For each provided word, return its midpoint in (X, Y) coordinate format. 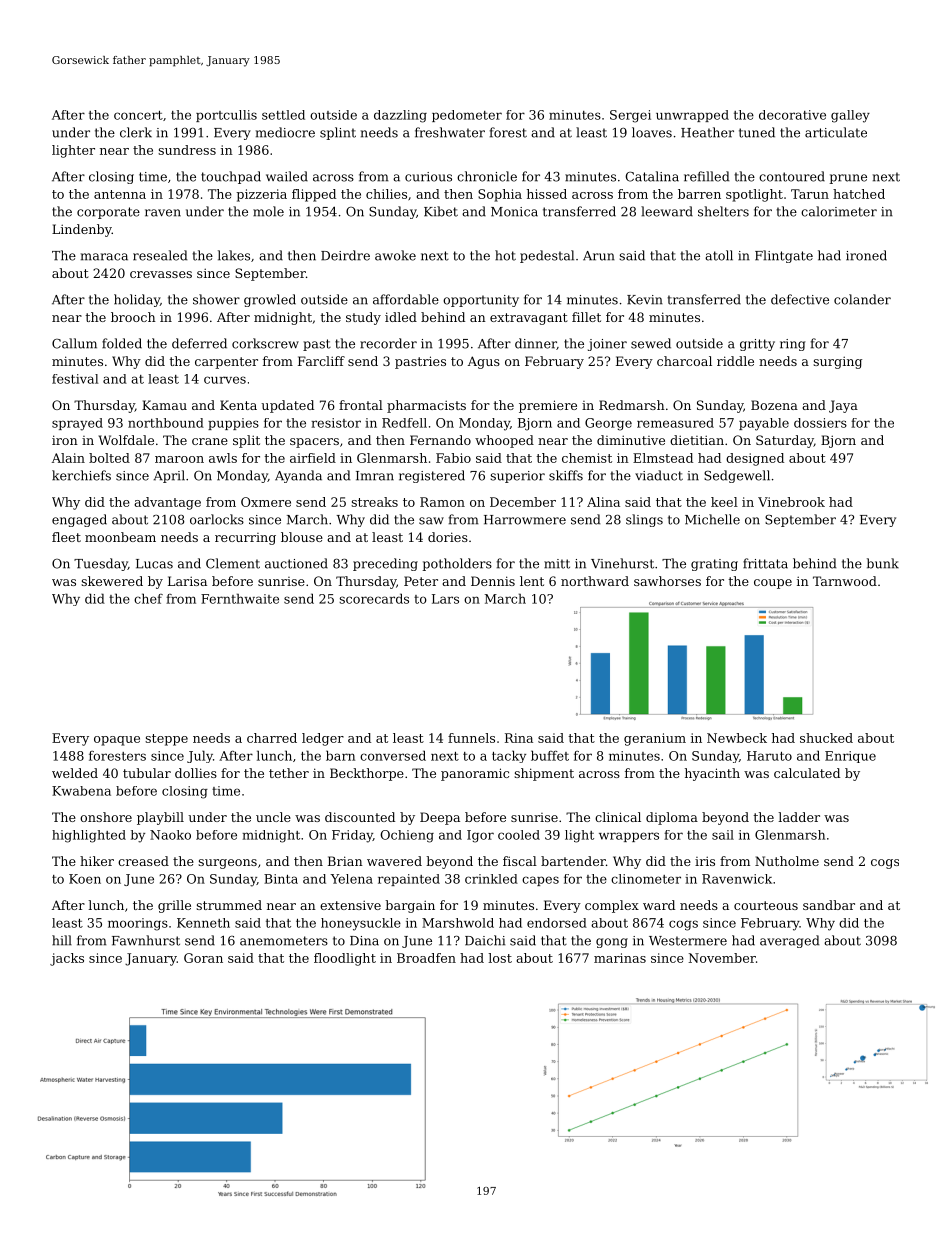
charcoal (684, 361)
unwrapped (692, 116)
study (363, 318)
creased (143, 861)
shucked (826, 738)
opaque (117, 741)
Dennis (493, 581)
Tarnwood (845, 581)
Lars (445, 599)
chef (148, 598)
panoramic (475, 774)
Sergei (630, 116)
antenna (120, 194)
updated (287, 406)
